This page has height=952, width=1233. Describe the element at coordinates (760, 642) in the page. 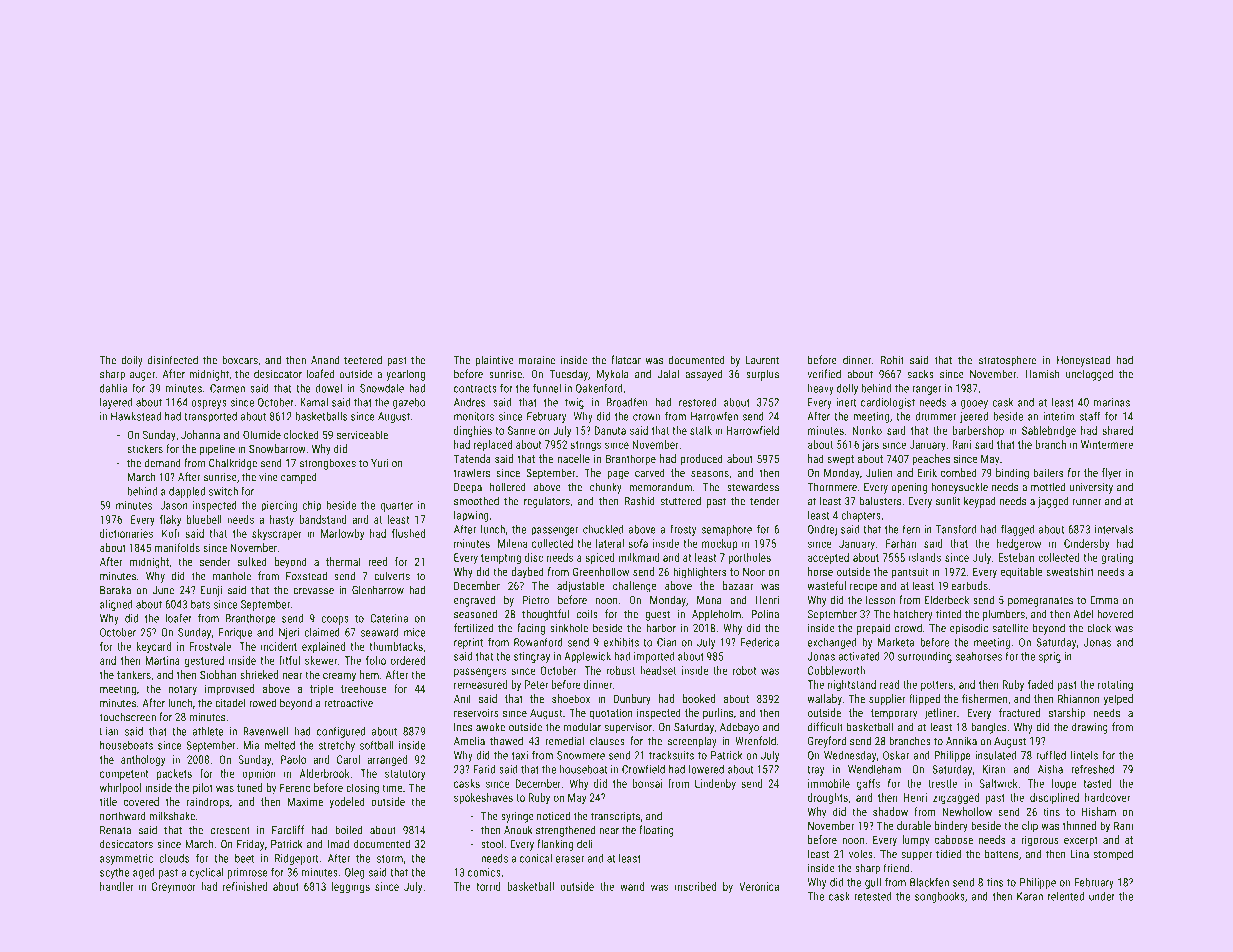

I see `Federica` at that location.
